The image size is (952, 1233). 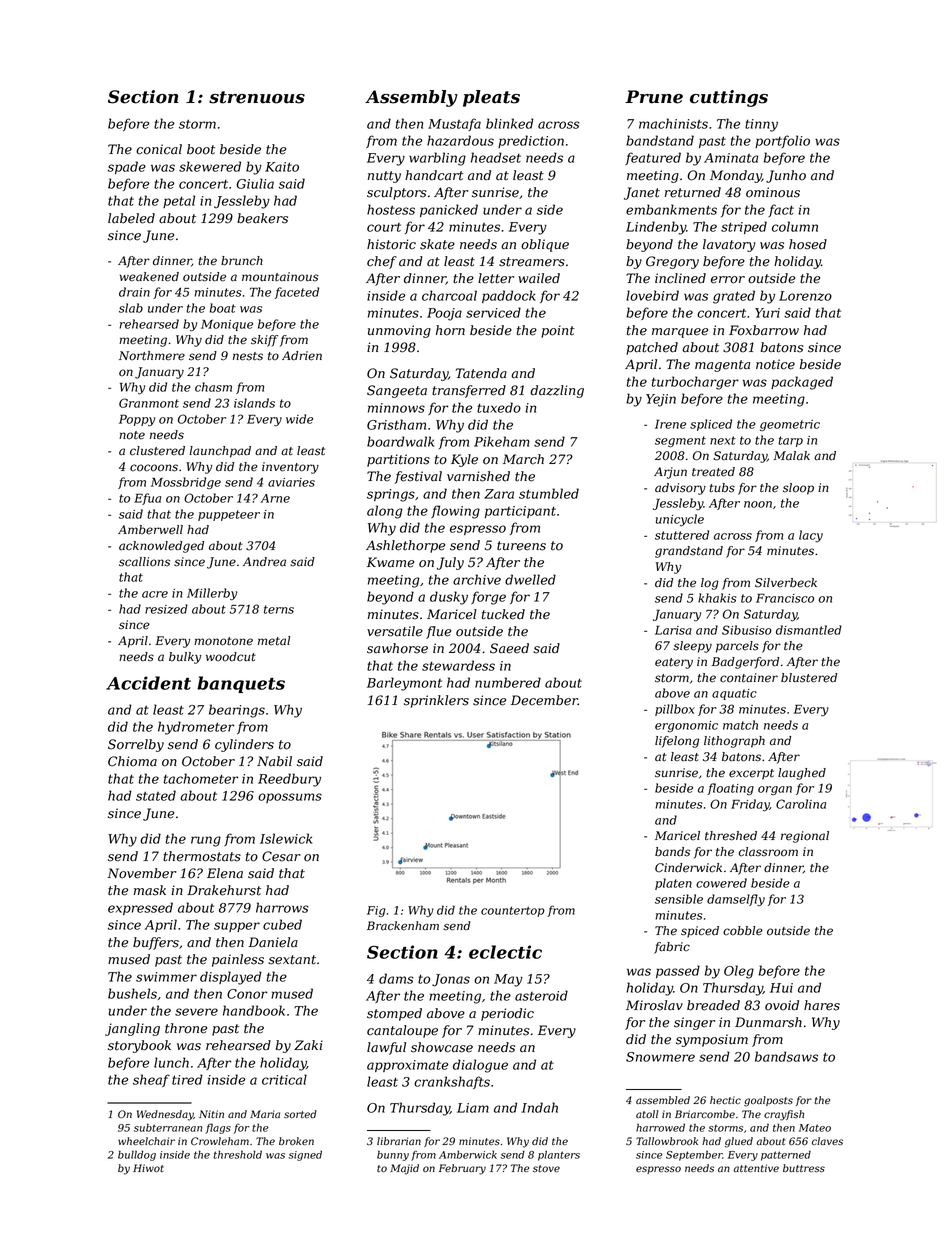 I want to click on Drakehurst, so click(x=224, y=890).
